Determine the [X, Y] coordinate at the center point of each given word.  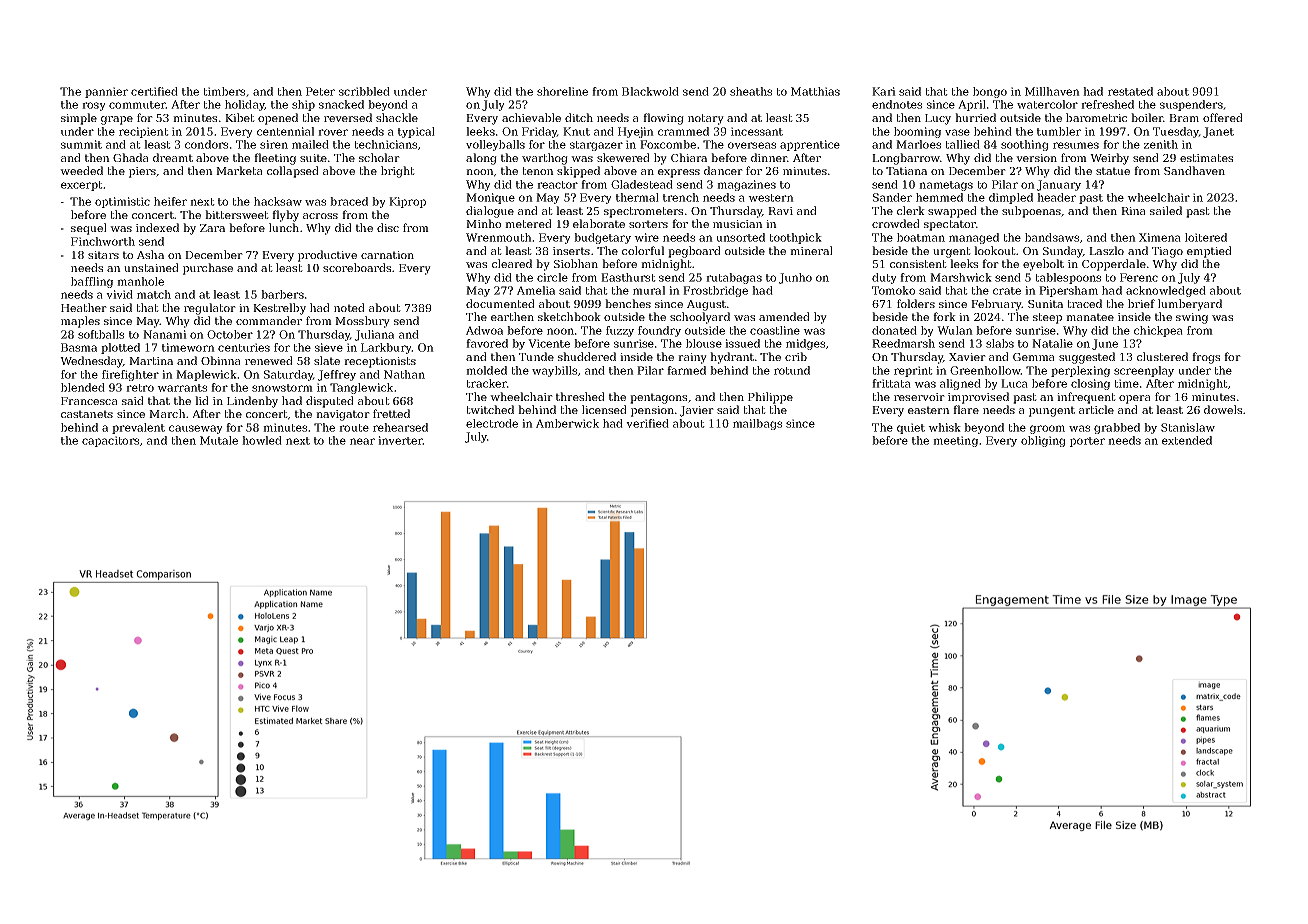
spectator [950, 225]
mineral [811, 250]
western [771, 198]
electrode [492, 423]
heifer [170, 201]
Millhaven [1052, 91]
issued [742, 343]
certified [154, 91]
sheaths [751, 91]
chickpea [1158, 331]
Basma [79, 347]
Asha [150, 254]
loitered [1206, 237]
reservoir [919, 397]
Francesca [89, 401]
